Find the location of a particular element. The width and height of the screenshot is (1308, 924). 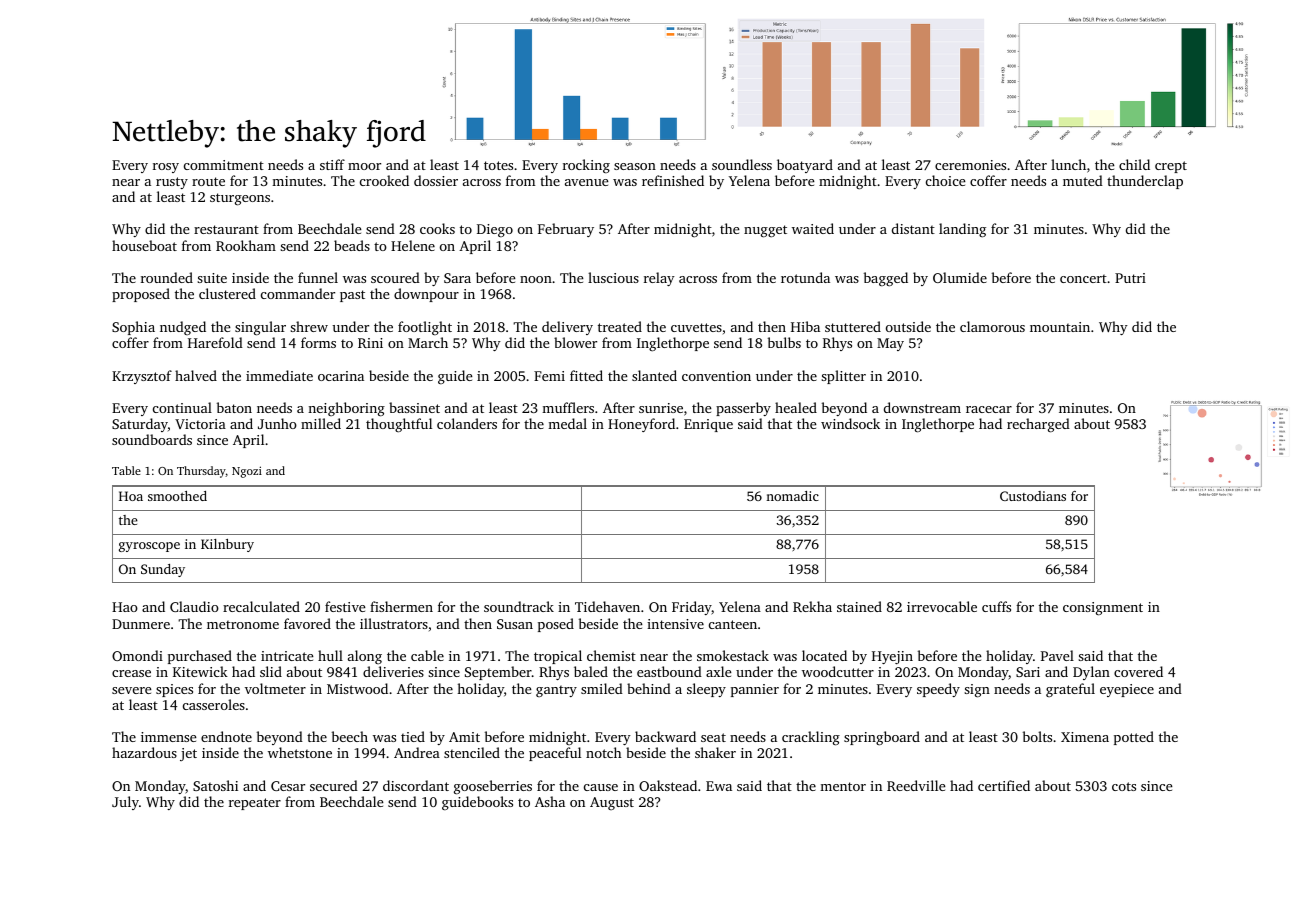

repeater is located at coordinates (255, 804).
